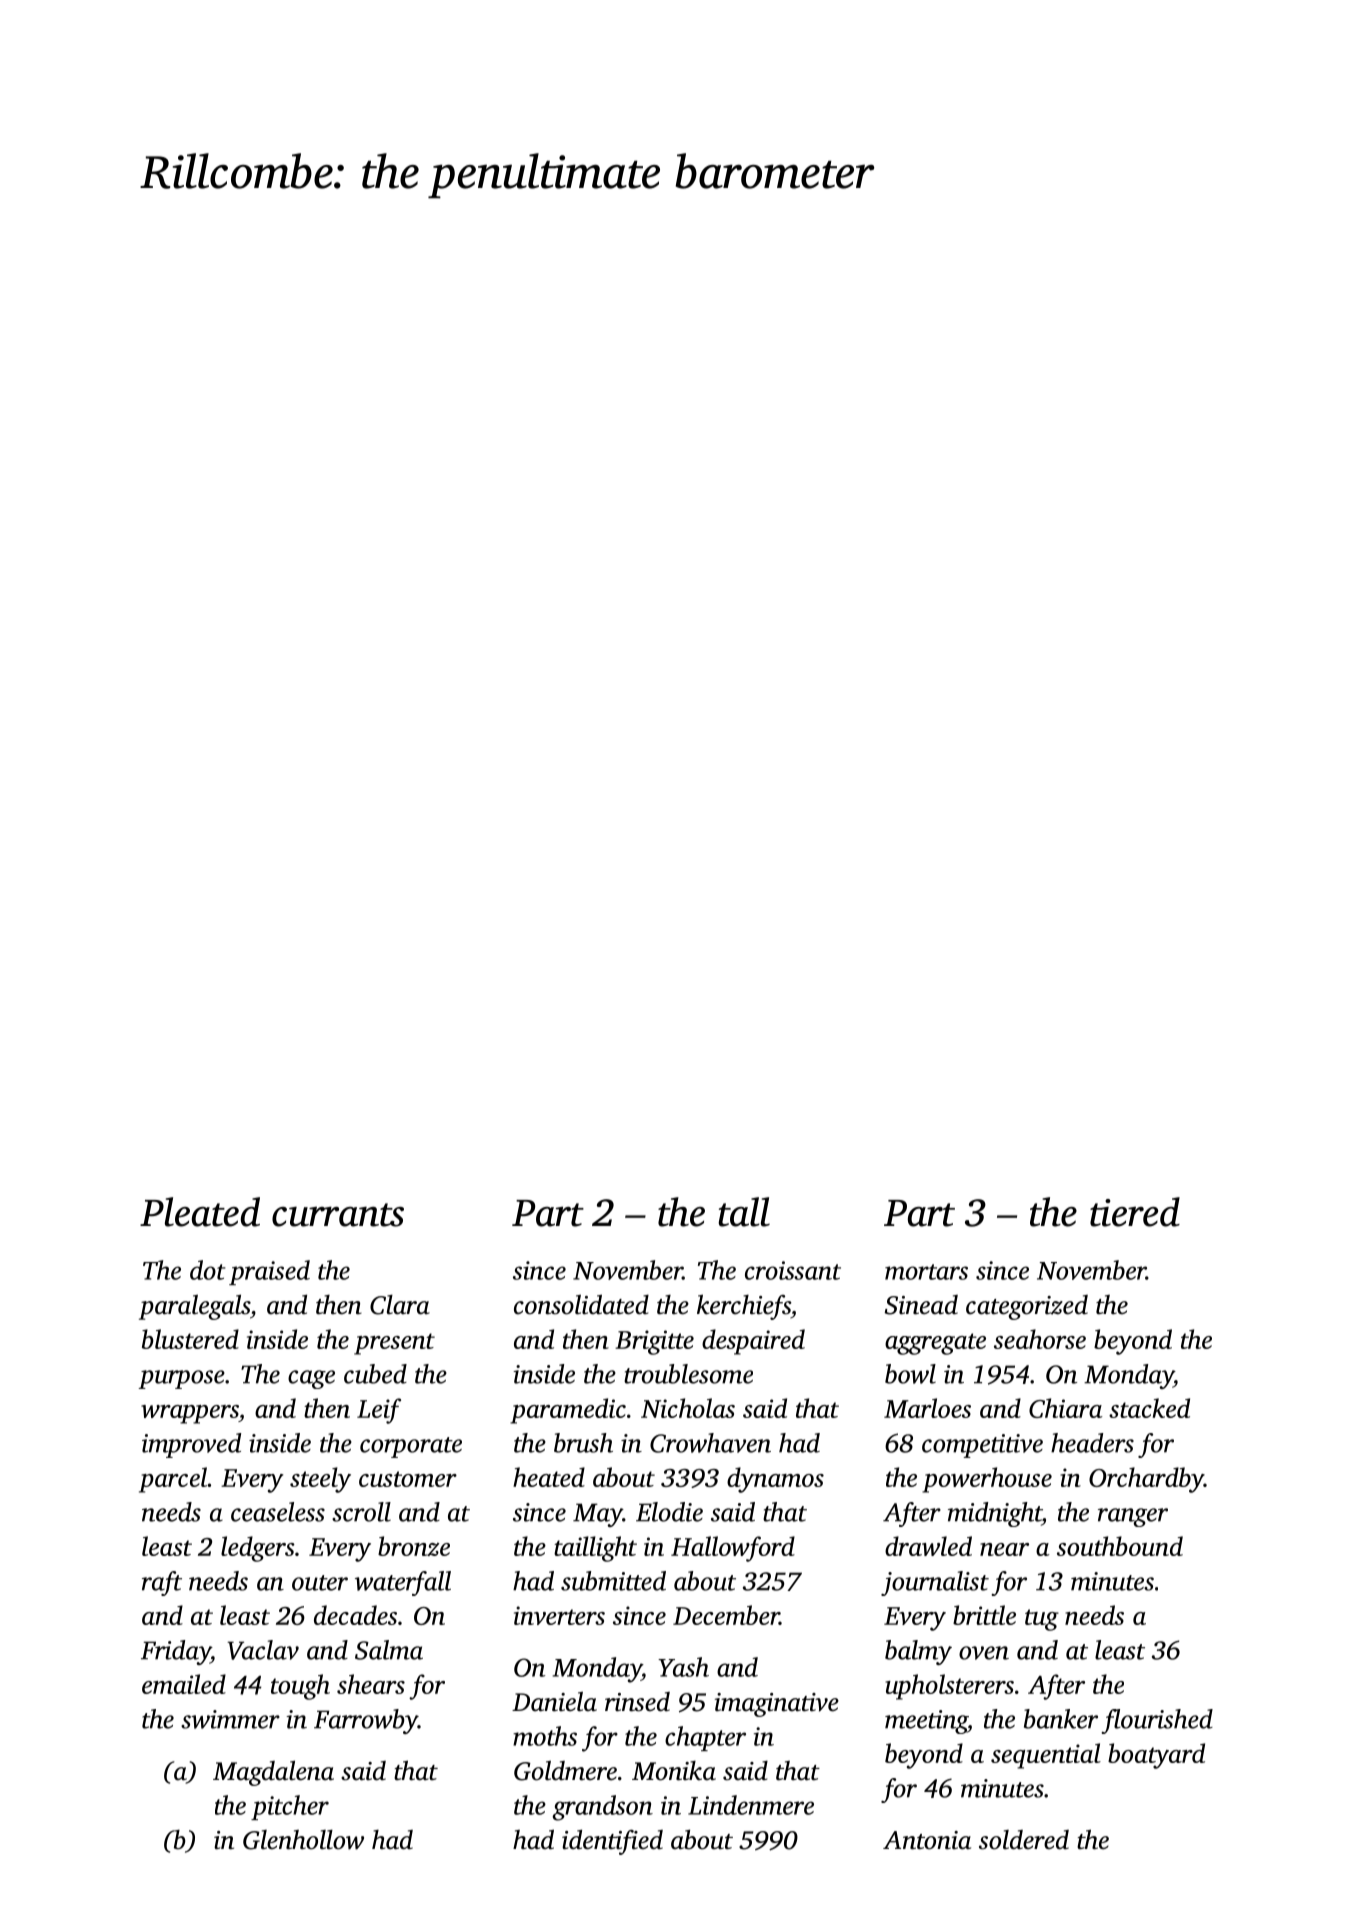 The width and height of the screenshot is (1354, 1914). What do you see at coordinates (1042, 1620) in the screenshot?
I see `tug` at bounding box center [1042, 1620].
